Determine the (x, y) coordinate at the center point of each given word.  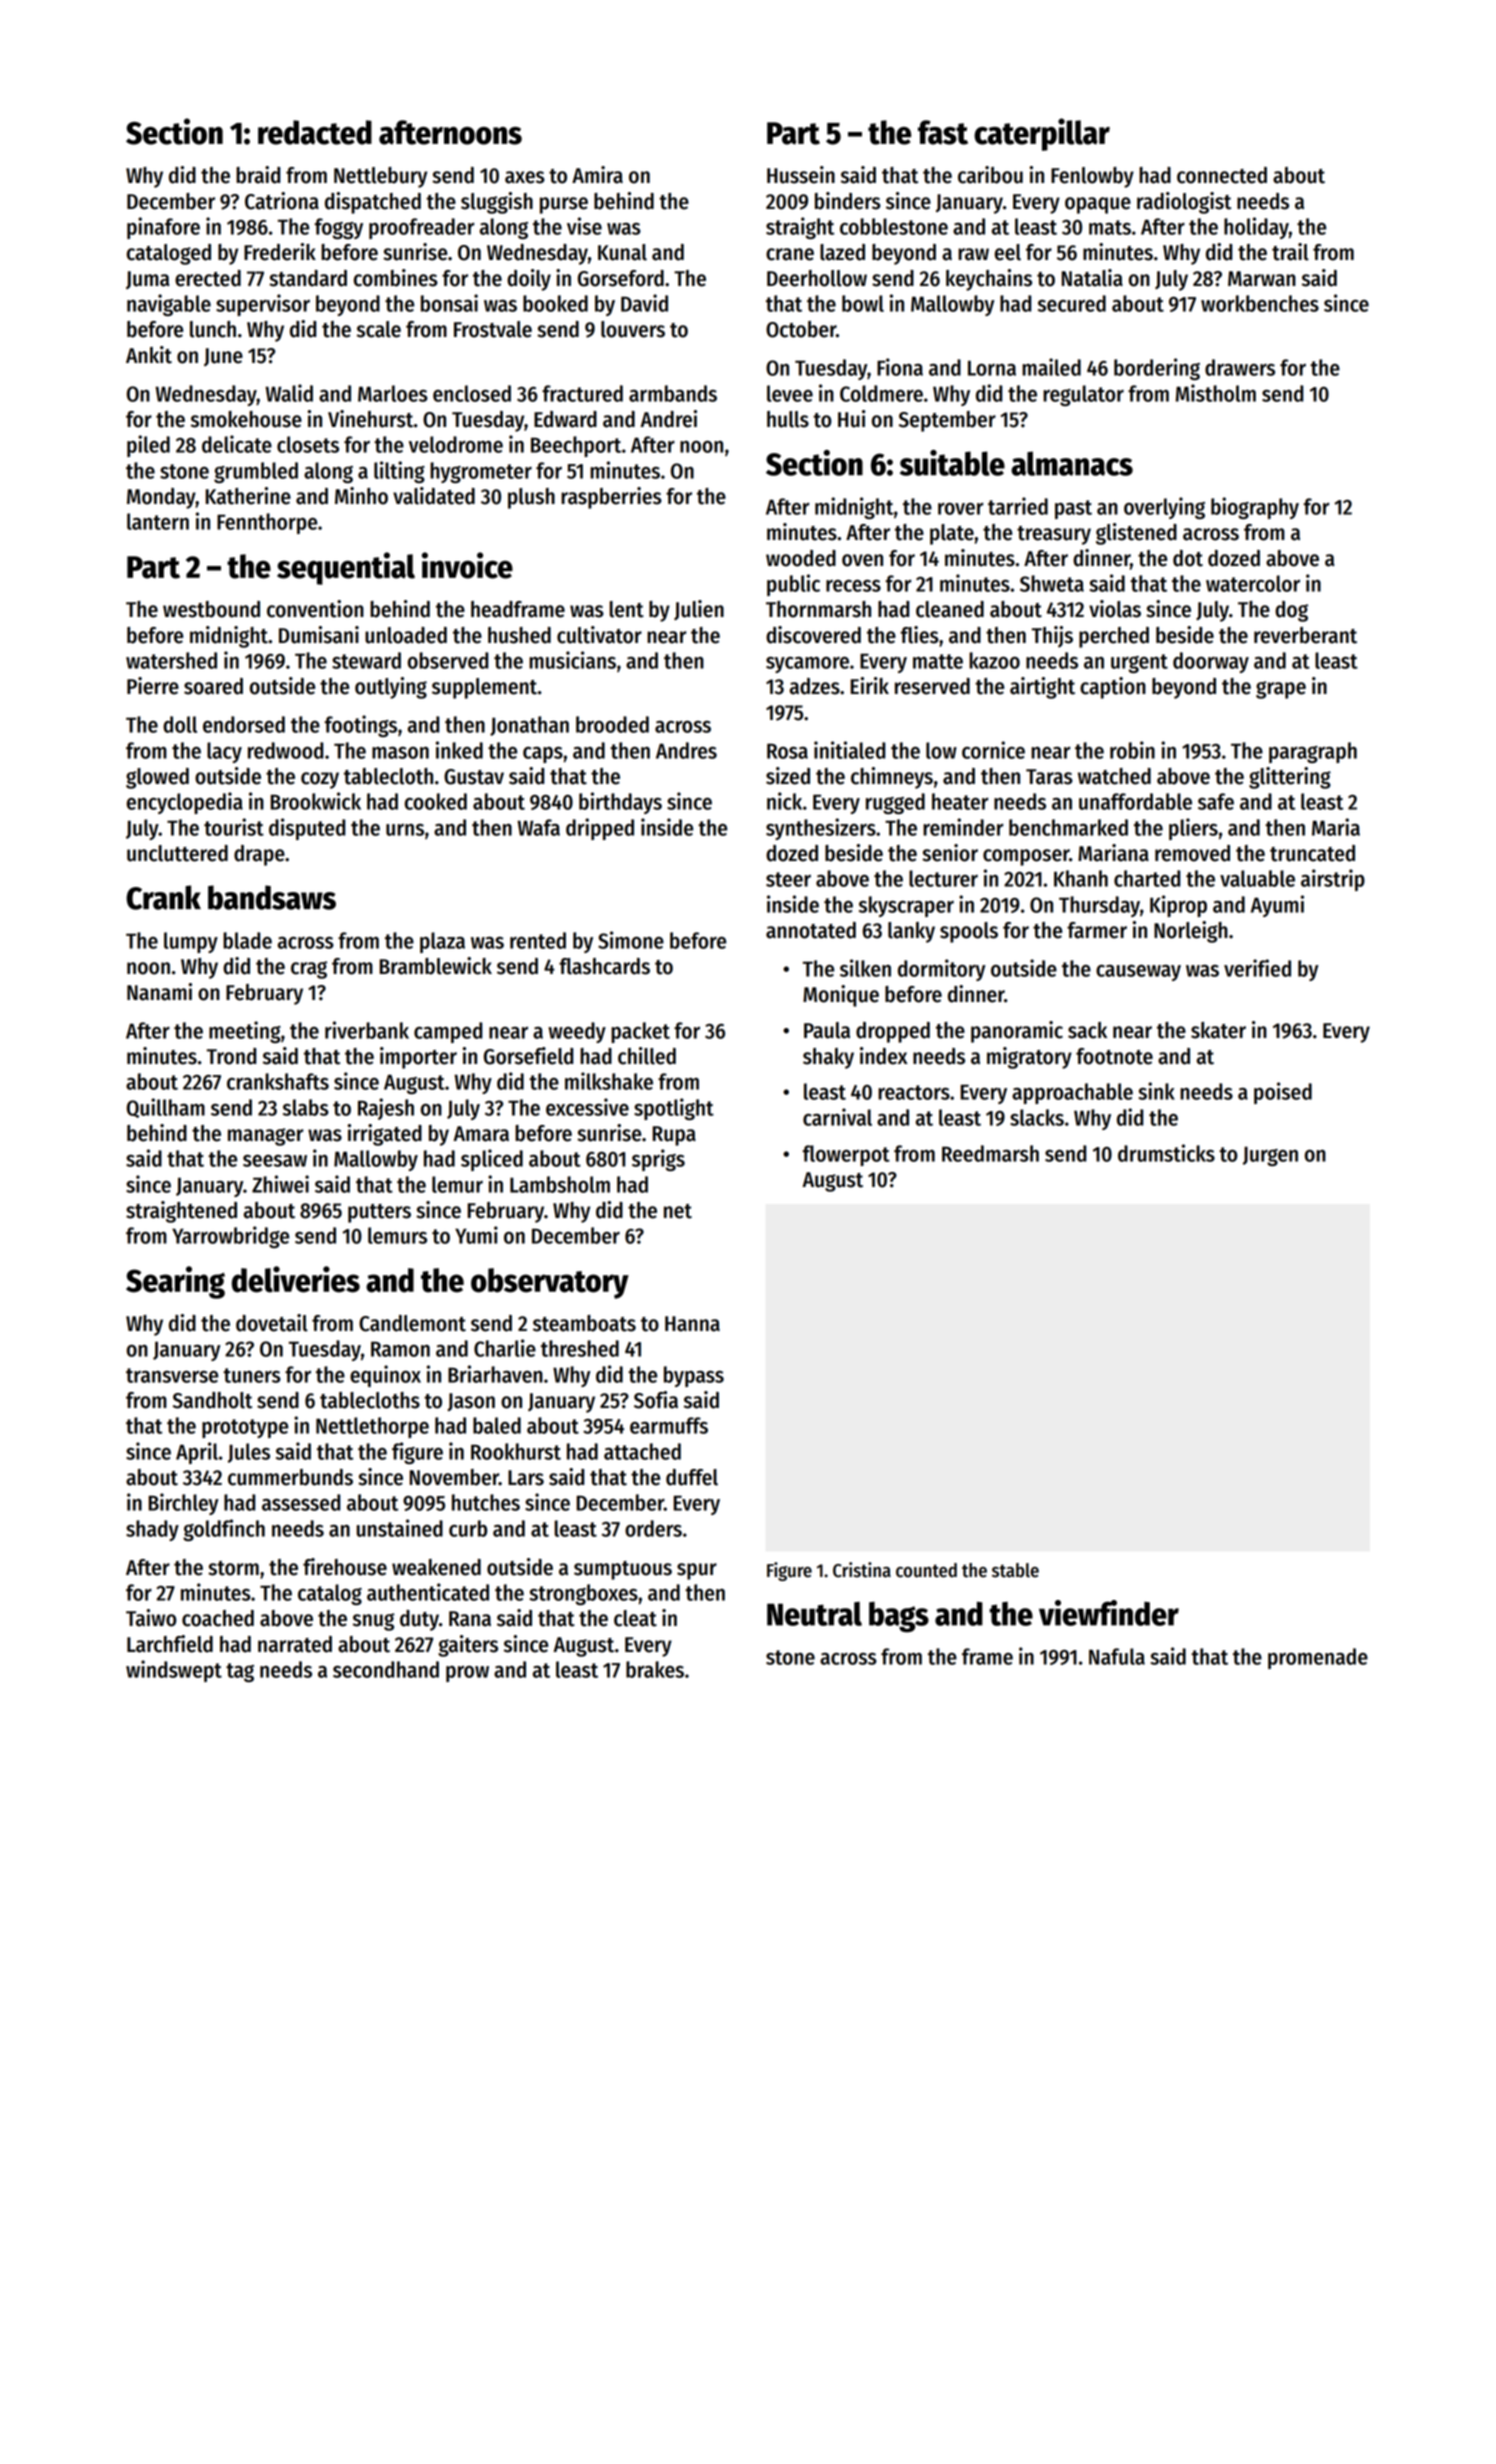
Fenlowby (1092, 177)
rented (538, 940)
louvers (633, 329)
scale (379, 329)
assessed (301, 1502)
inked (459, 750)
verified (1257, 968)
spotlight (674, 1109)
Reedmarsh (990, 1153)
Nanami (159, 992)
